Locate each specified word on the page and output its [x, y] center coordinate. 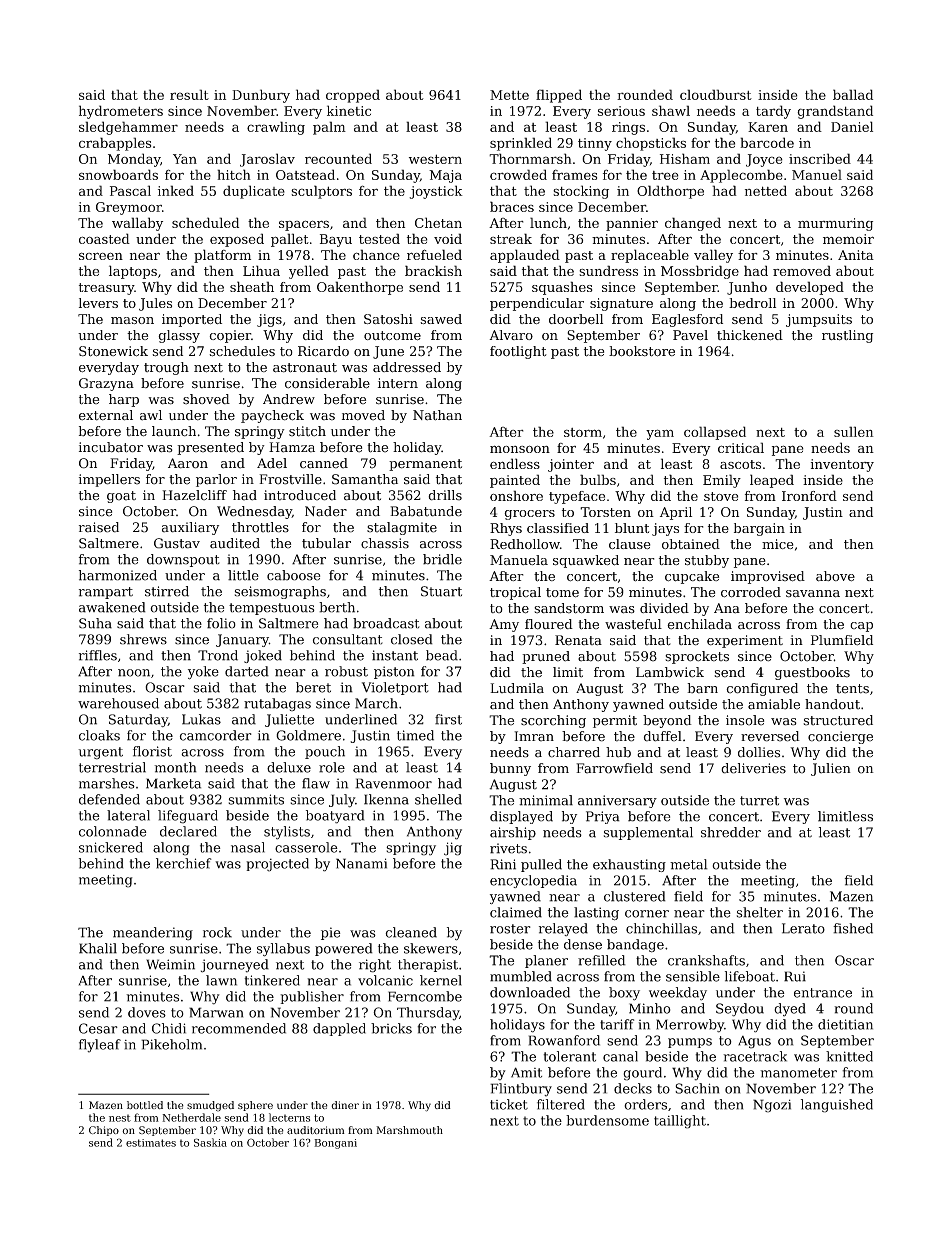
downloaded [530, 992]
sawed [441, 319]
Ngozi [772, 1106]
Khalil [98, 948]
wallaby [137, 224]
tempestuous [272, 609]
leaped [772, 481]
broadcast [386, 623]
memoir [848, 239]
